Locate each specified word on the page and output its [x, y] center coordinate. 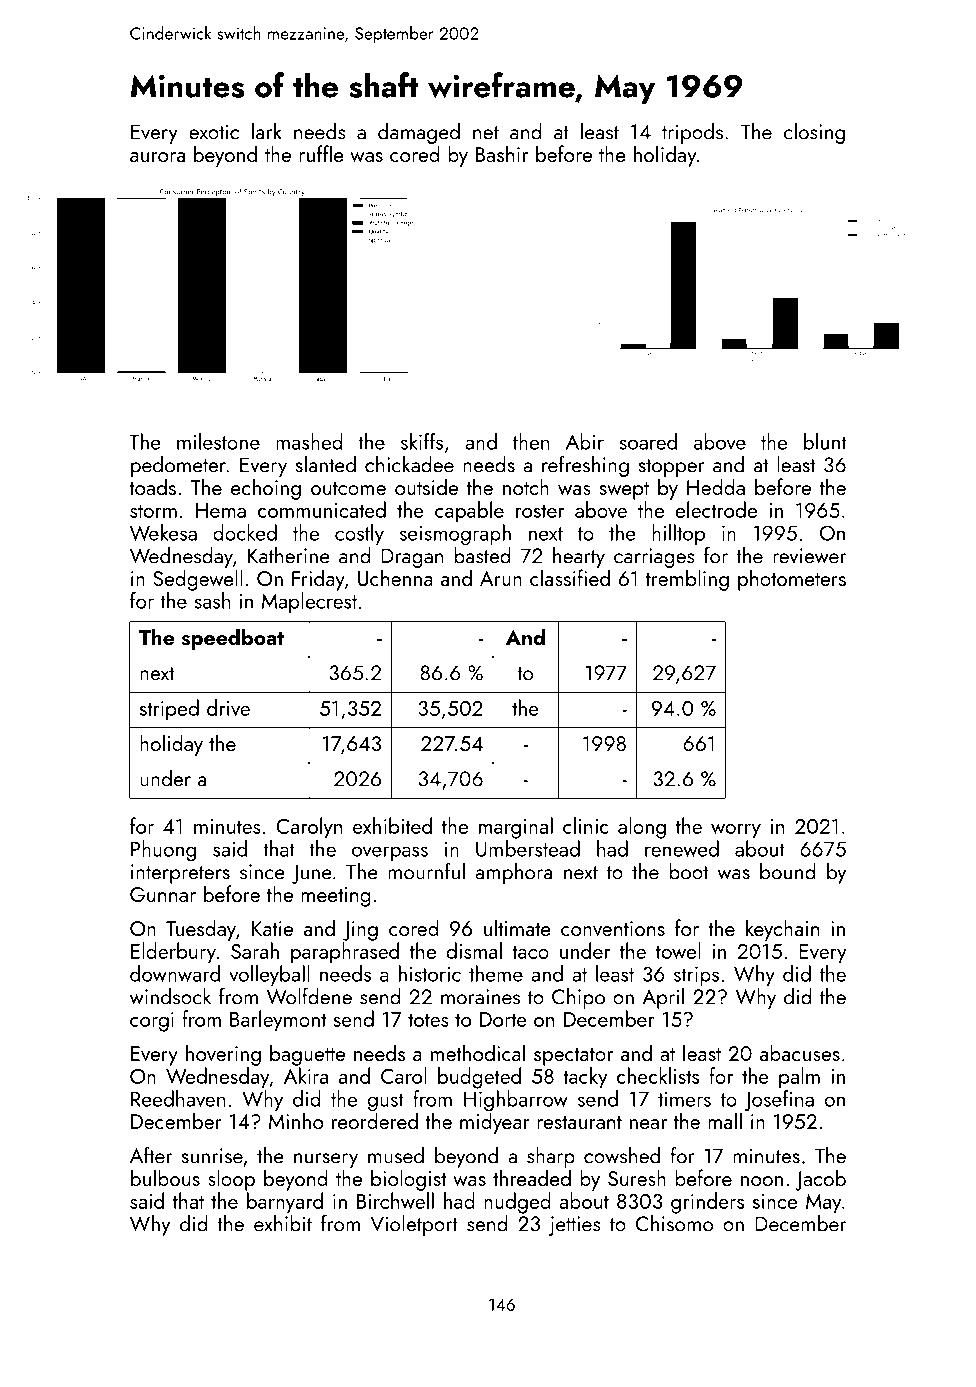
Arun [501, 578]
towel [678, 950]
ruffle [321, 153]
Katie [272, 928]
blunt [825, 441]
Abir [585, 441]
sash [212, 600]
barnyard [285, 1203]
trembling [687, 580]
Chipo [578, 998]
